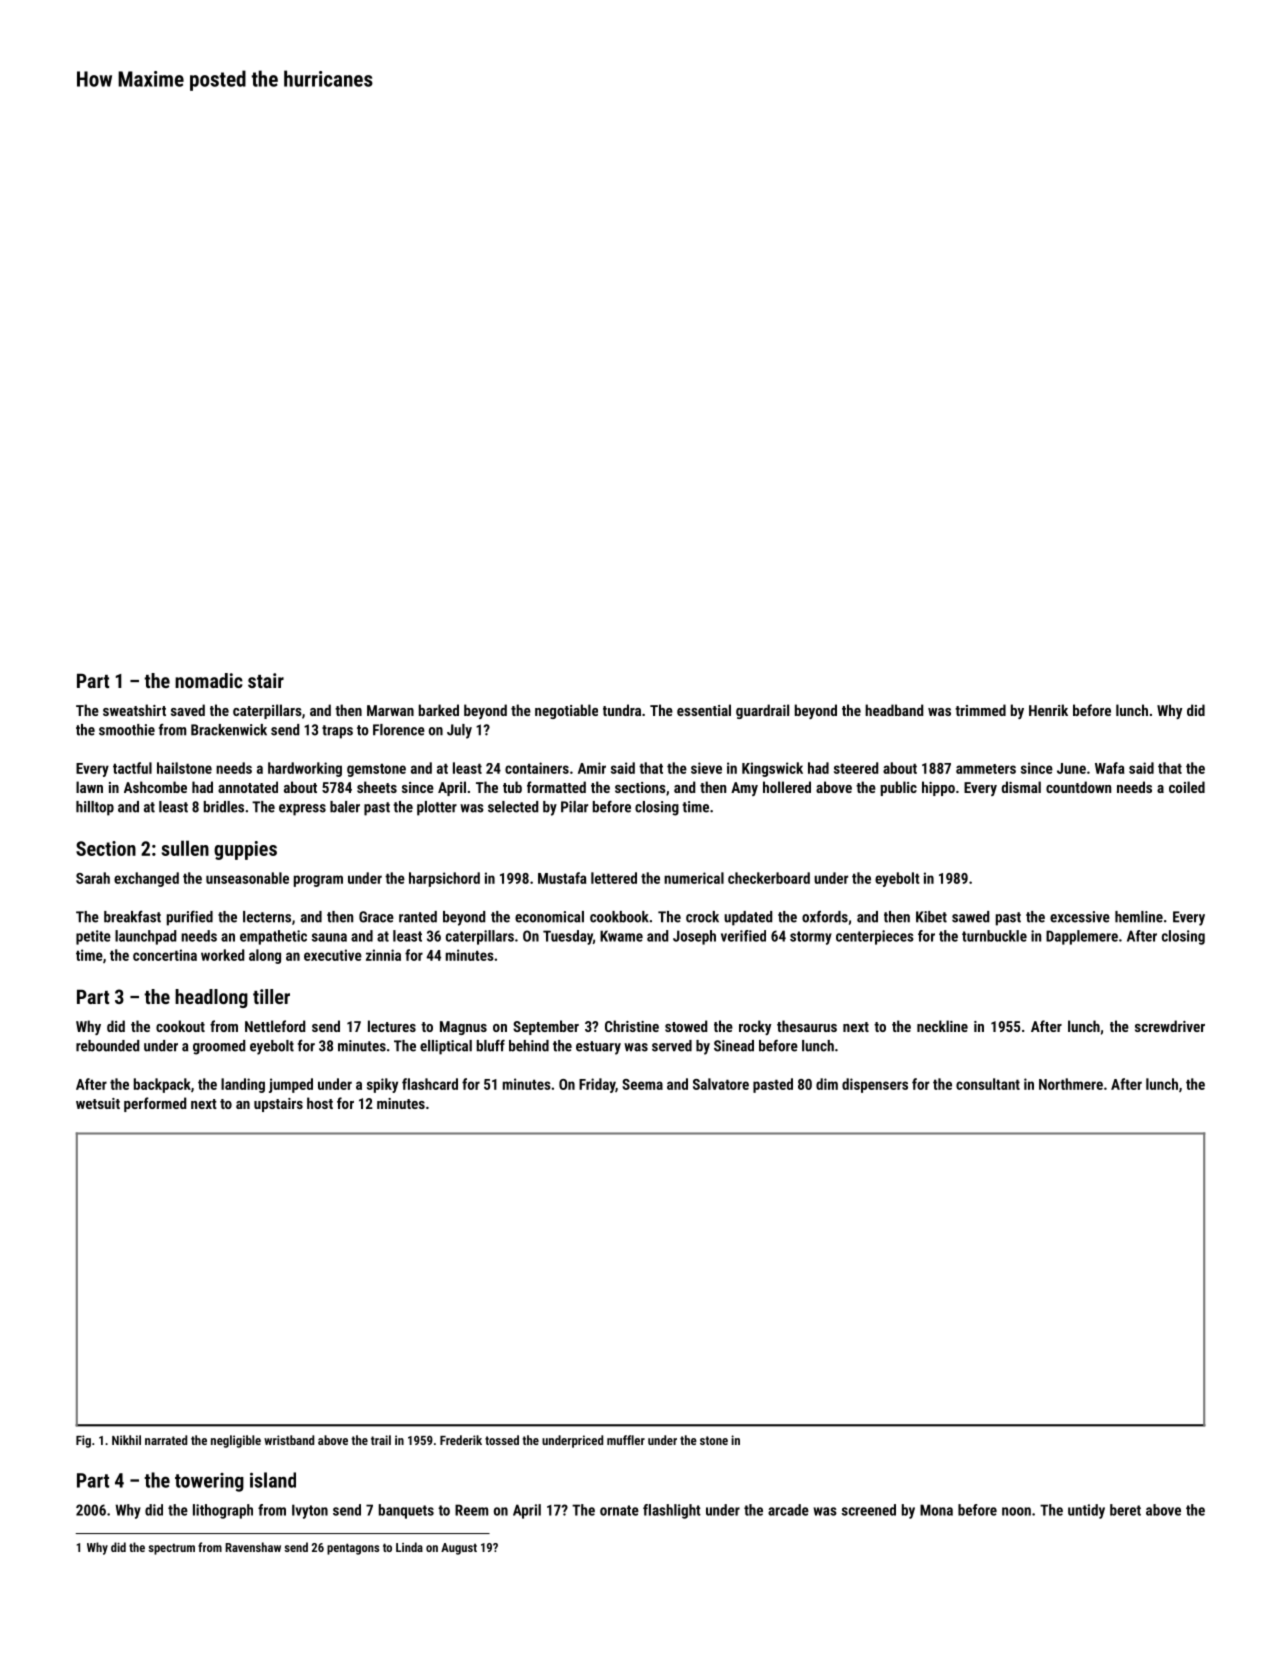  Describe the element at coordinates (704, 710) in the document. I see `essential` at that location.
